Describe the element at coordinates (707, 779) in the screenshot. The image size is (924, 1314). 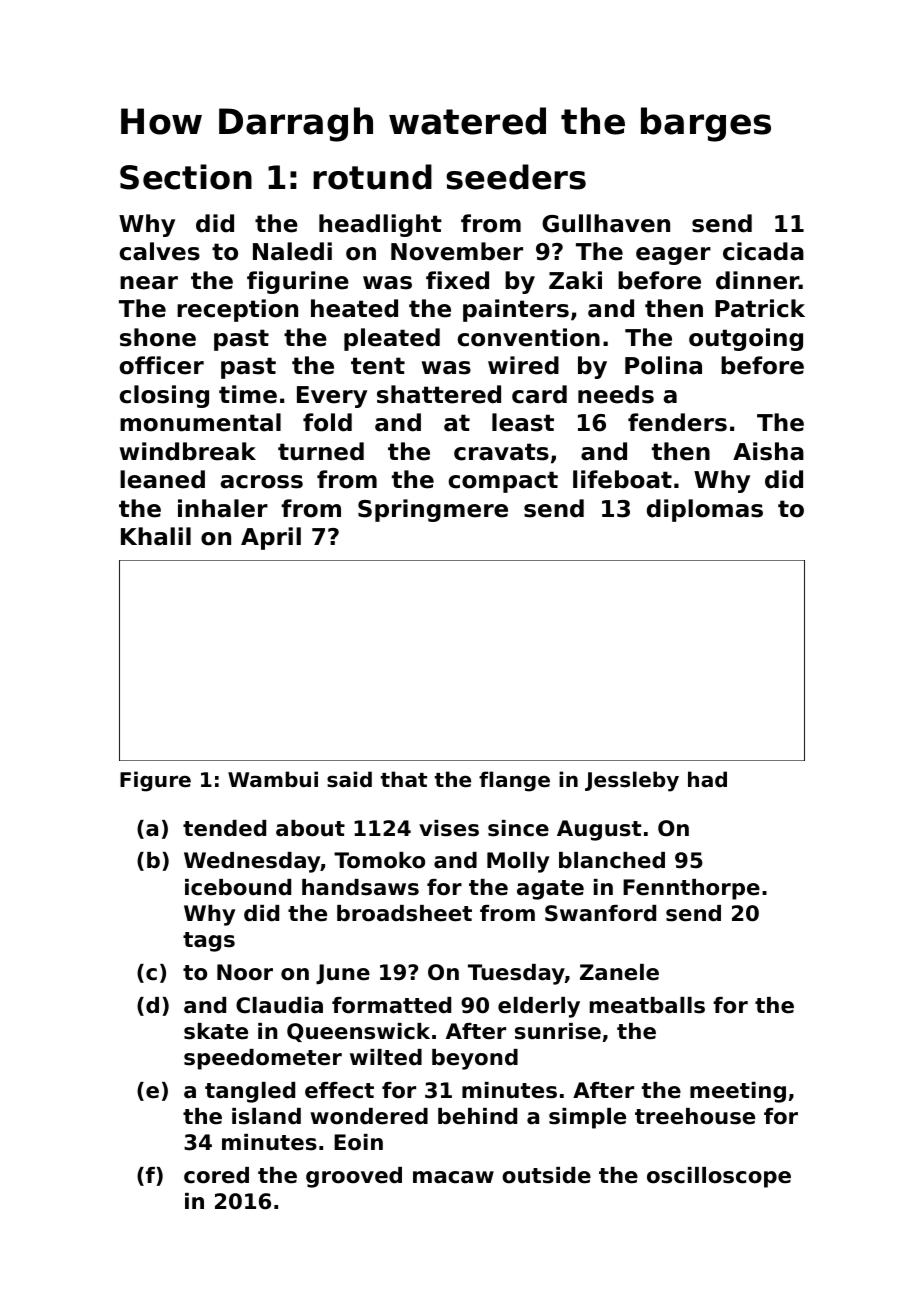
I see `had` at that location.
